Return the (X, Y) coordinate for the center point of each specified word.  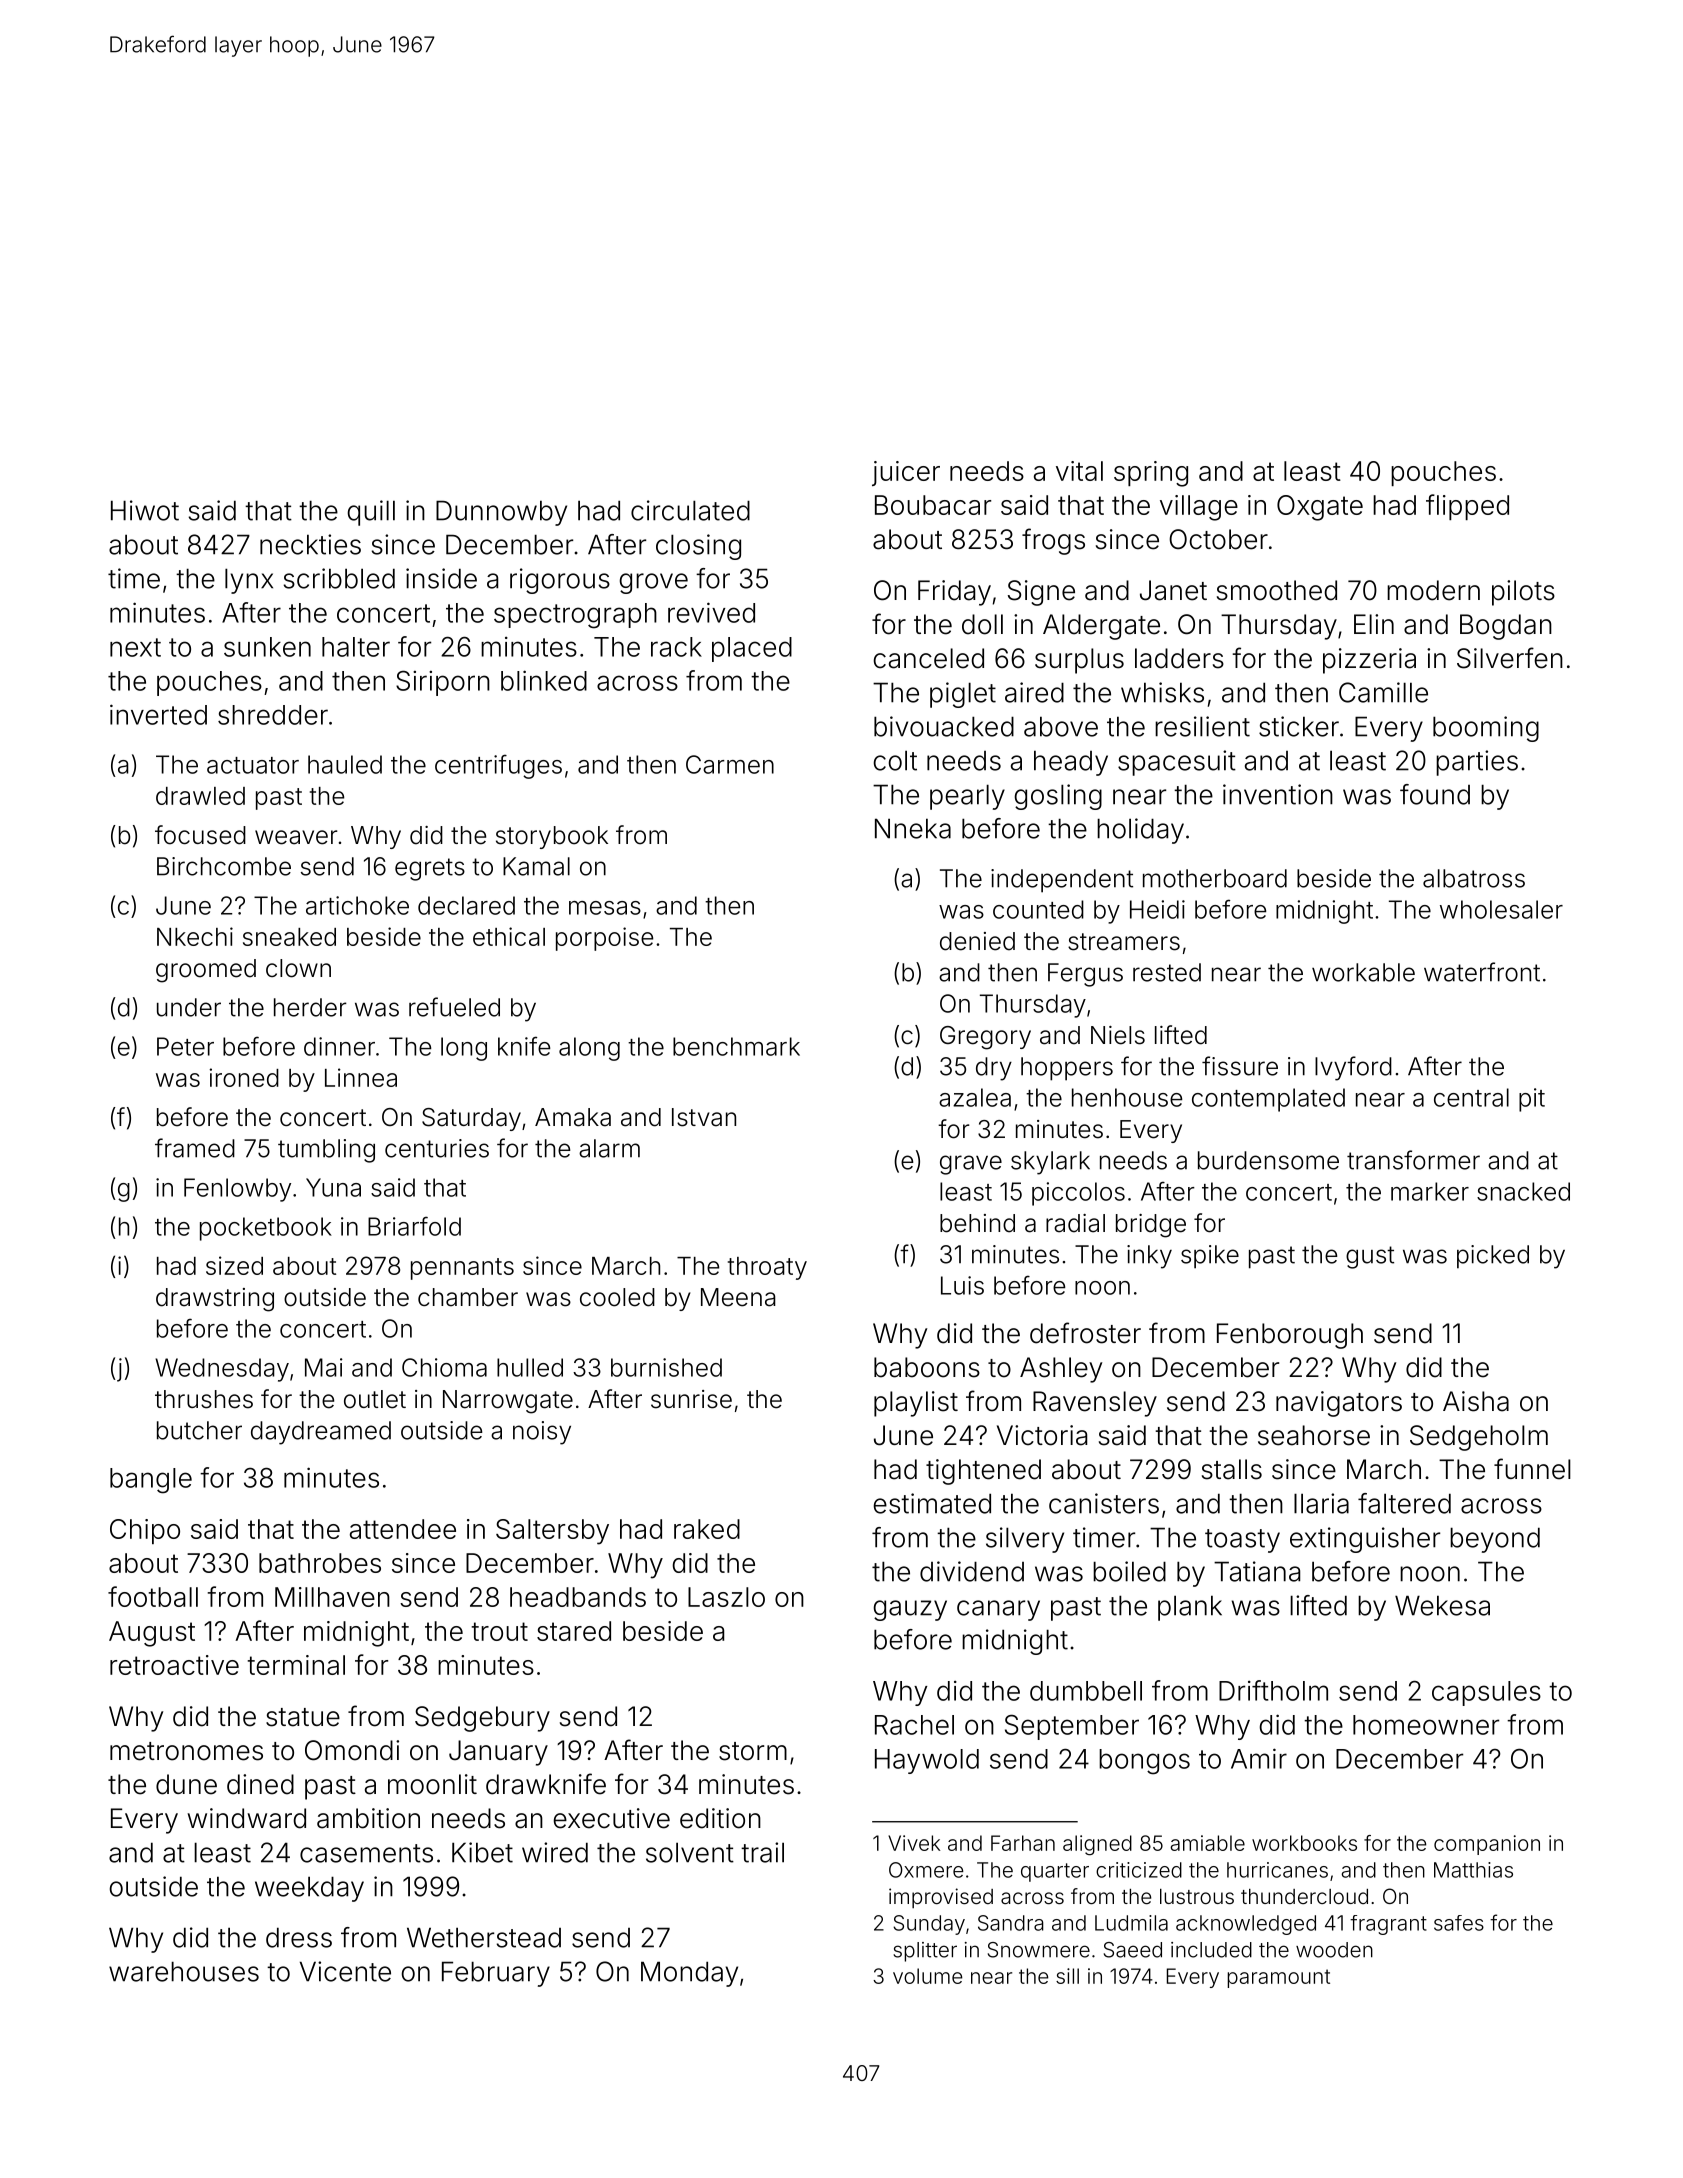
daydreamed (321, 1433)
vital (1079, 471)
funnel (1532, 1469)
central (1471, 1097)
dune (186, 1784)
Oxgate (1320, 508)
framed (195, 1148)
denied (977, 941)
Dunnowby (501, 513)
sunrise (691, 1399)
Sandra (1011, 1923)
